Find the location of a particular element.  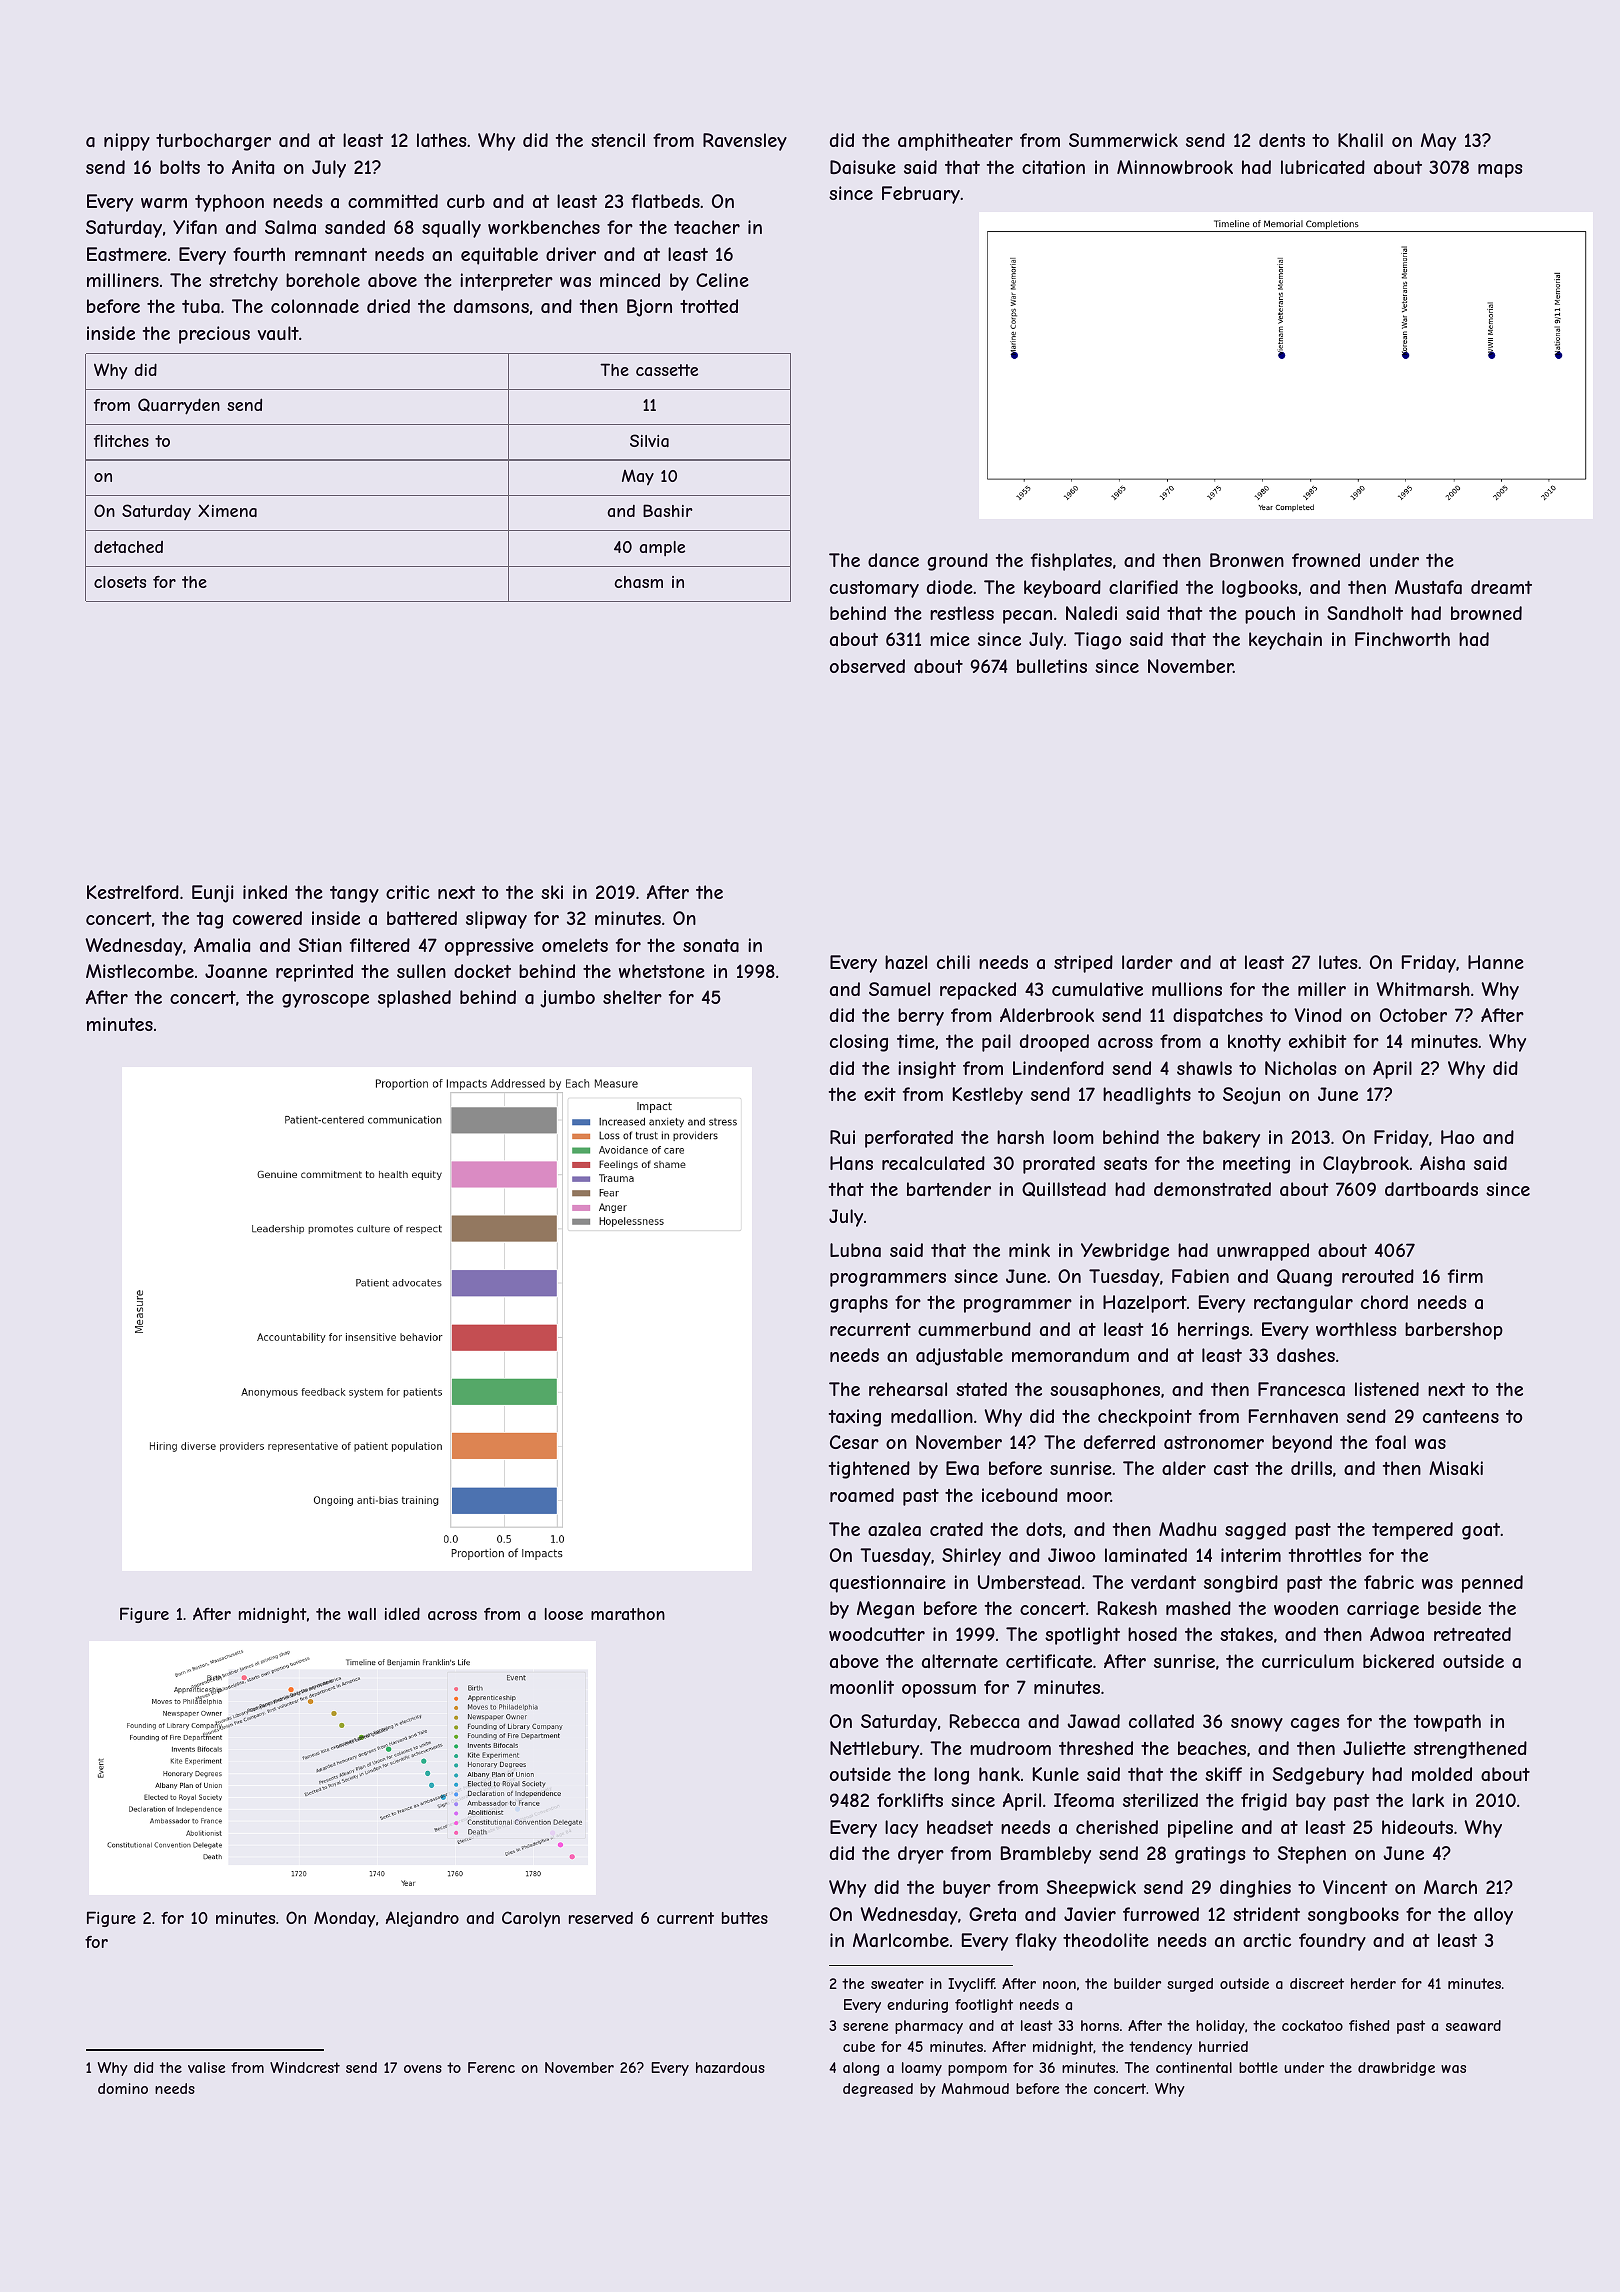

mink is located at coordinates (1029, 1250).
